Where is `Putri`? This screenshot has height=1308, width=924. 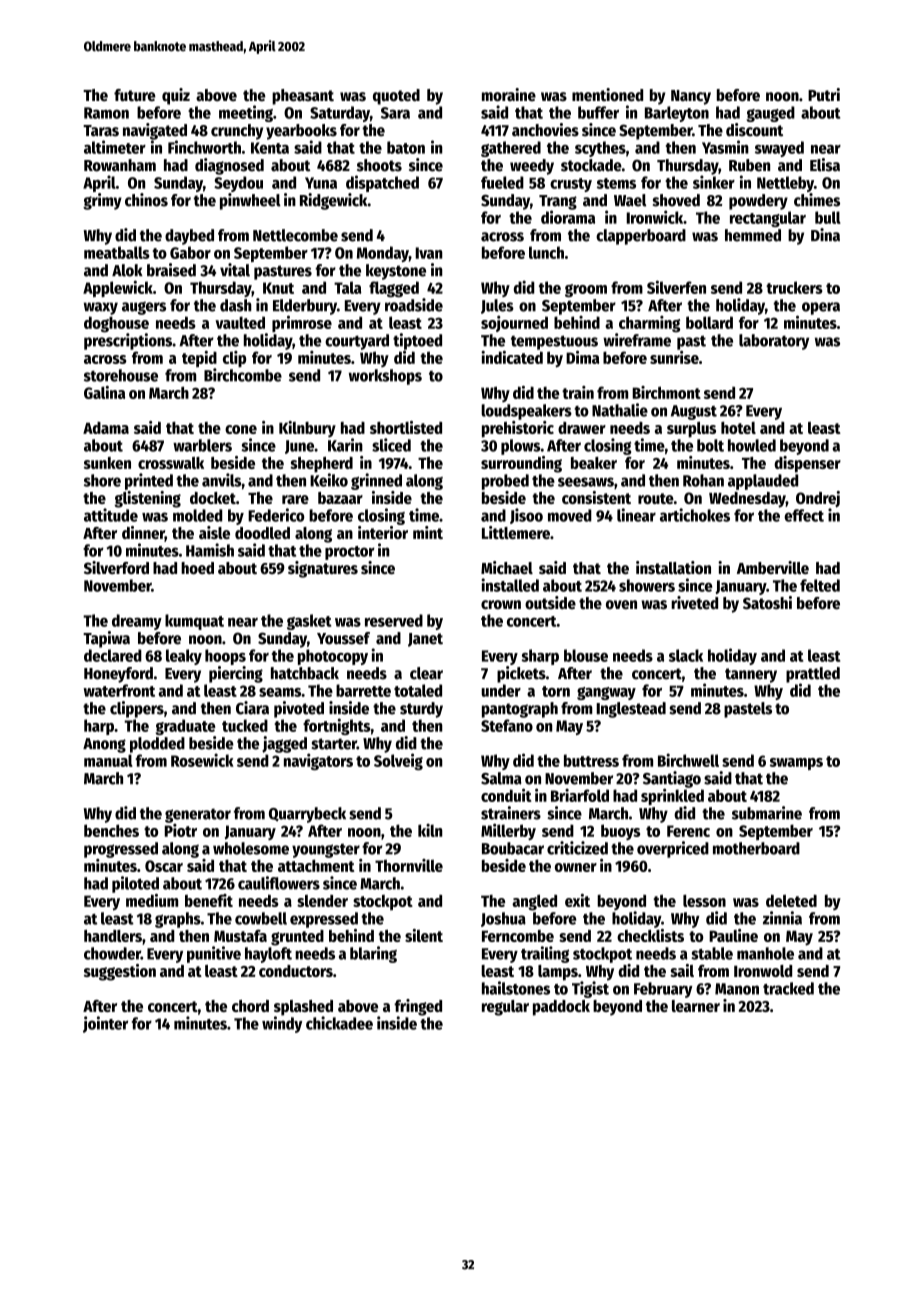 Putri is located at coordinates (824, 95).
